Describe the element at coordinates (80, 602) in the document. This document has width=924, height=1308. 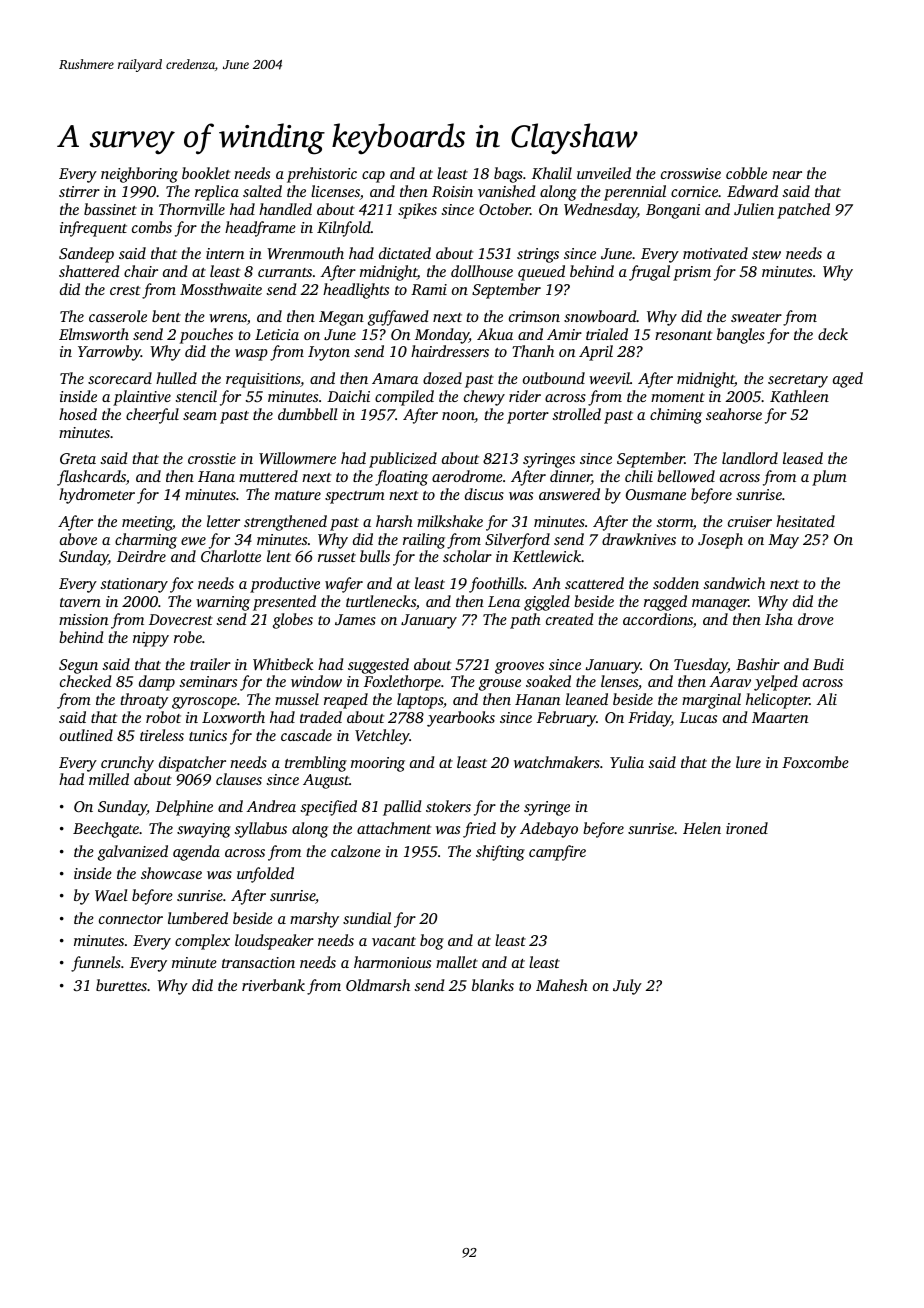
I see `tavern` at that location.
